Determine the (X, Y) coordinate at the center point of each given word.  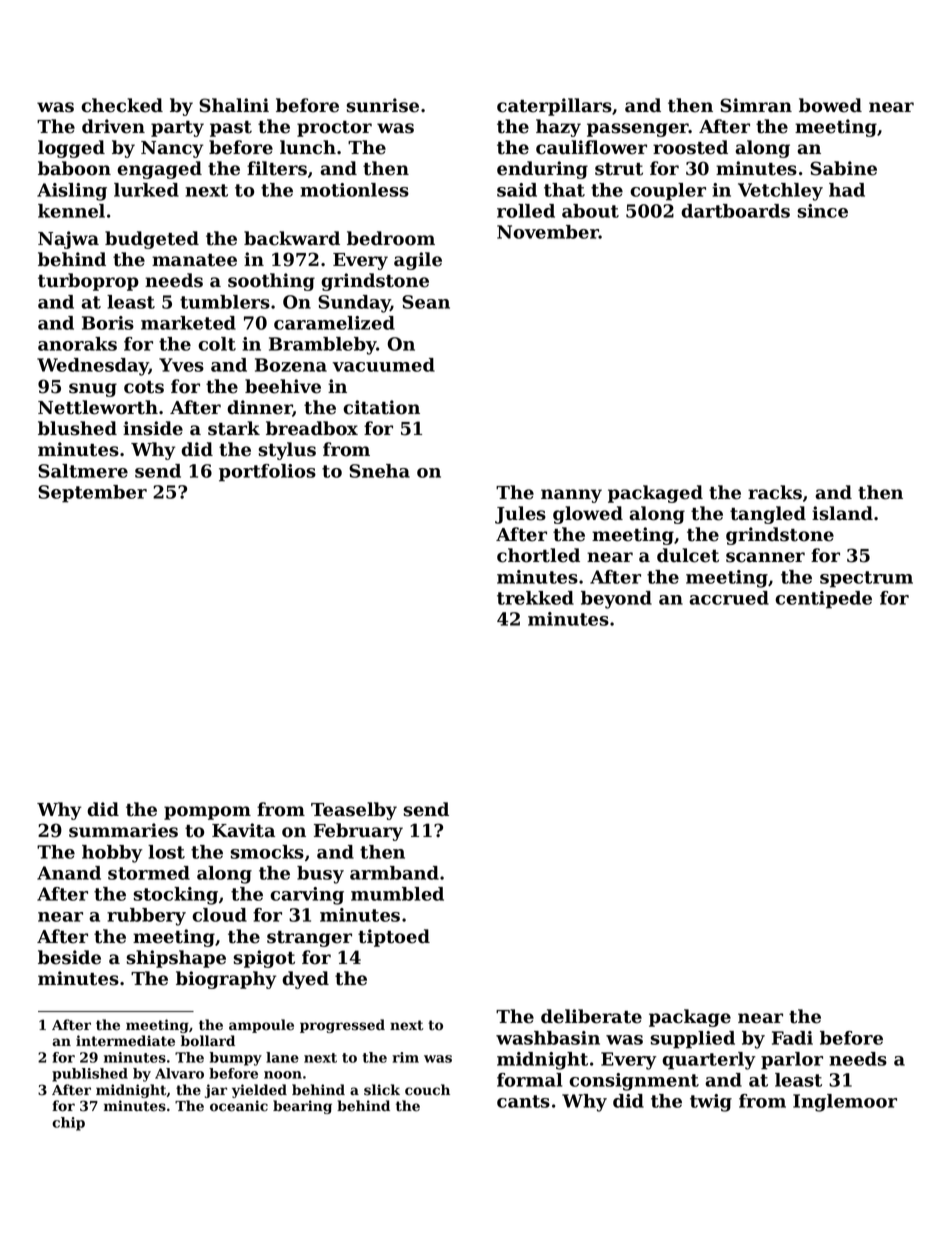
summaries (123, 830)
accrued (729, 598)
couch (427, 1090)
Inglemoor (845, 1103)
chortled (538, 555)
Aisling (72, 192)
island (842, 513)
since (823, 211)
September (92, 494)
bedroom (391, 238)
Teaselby (354, 811)
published (90, 1075)
